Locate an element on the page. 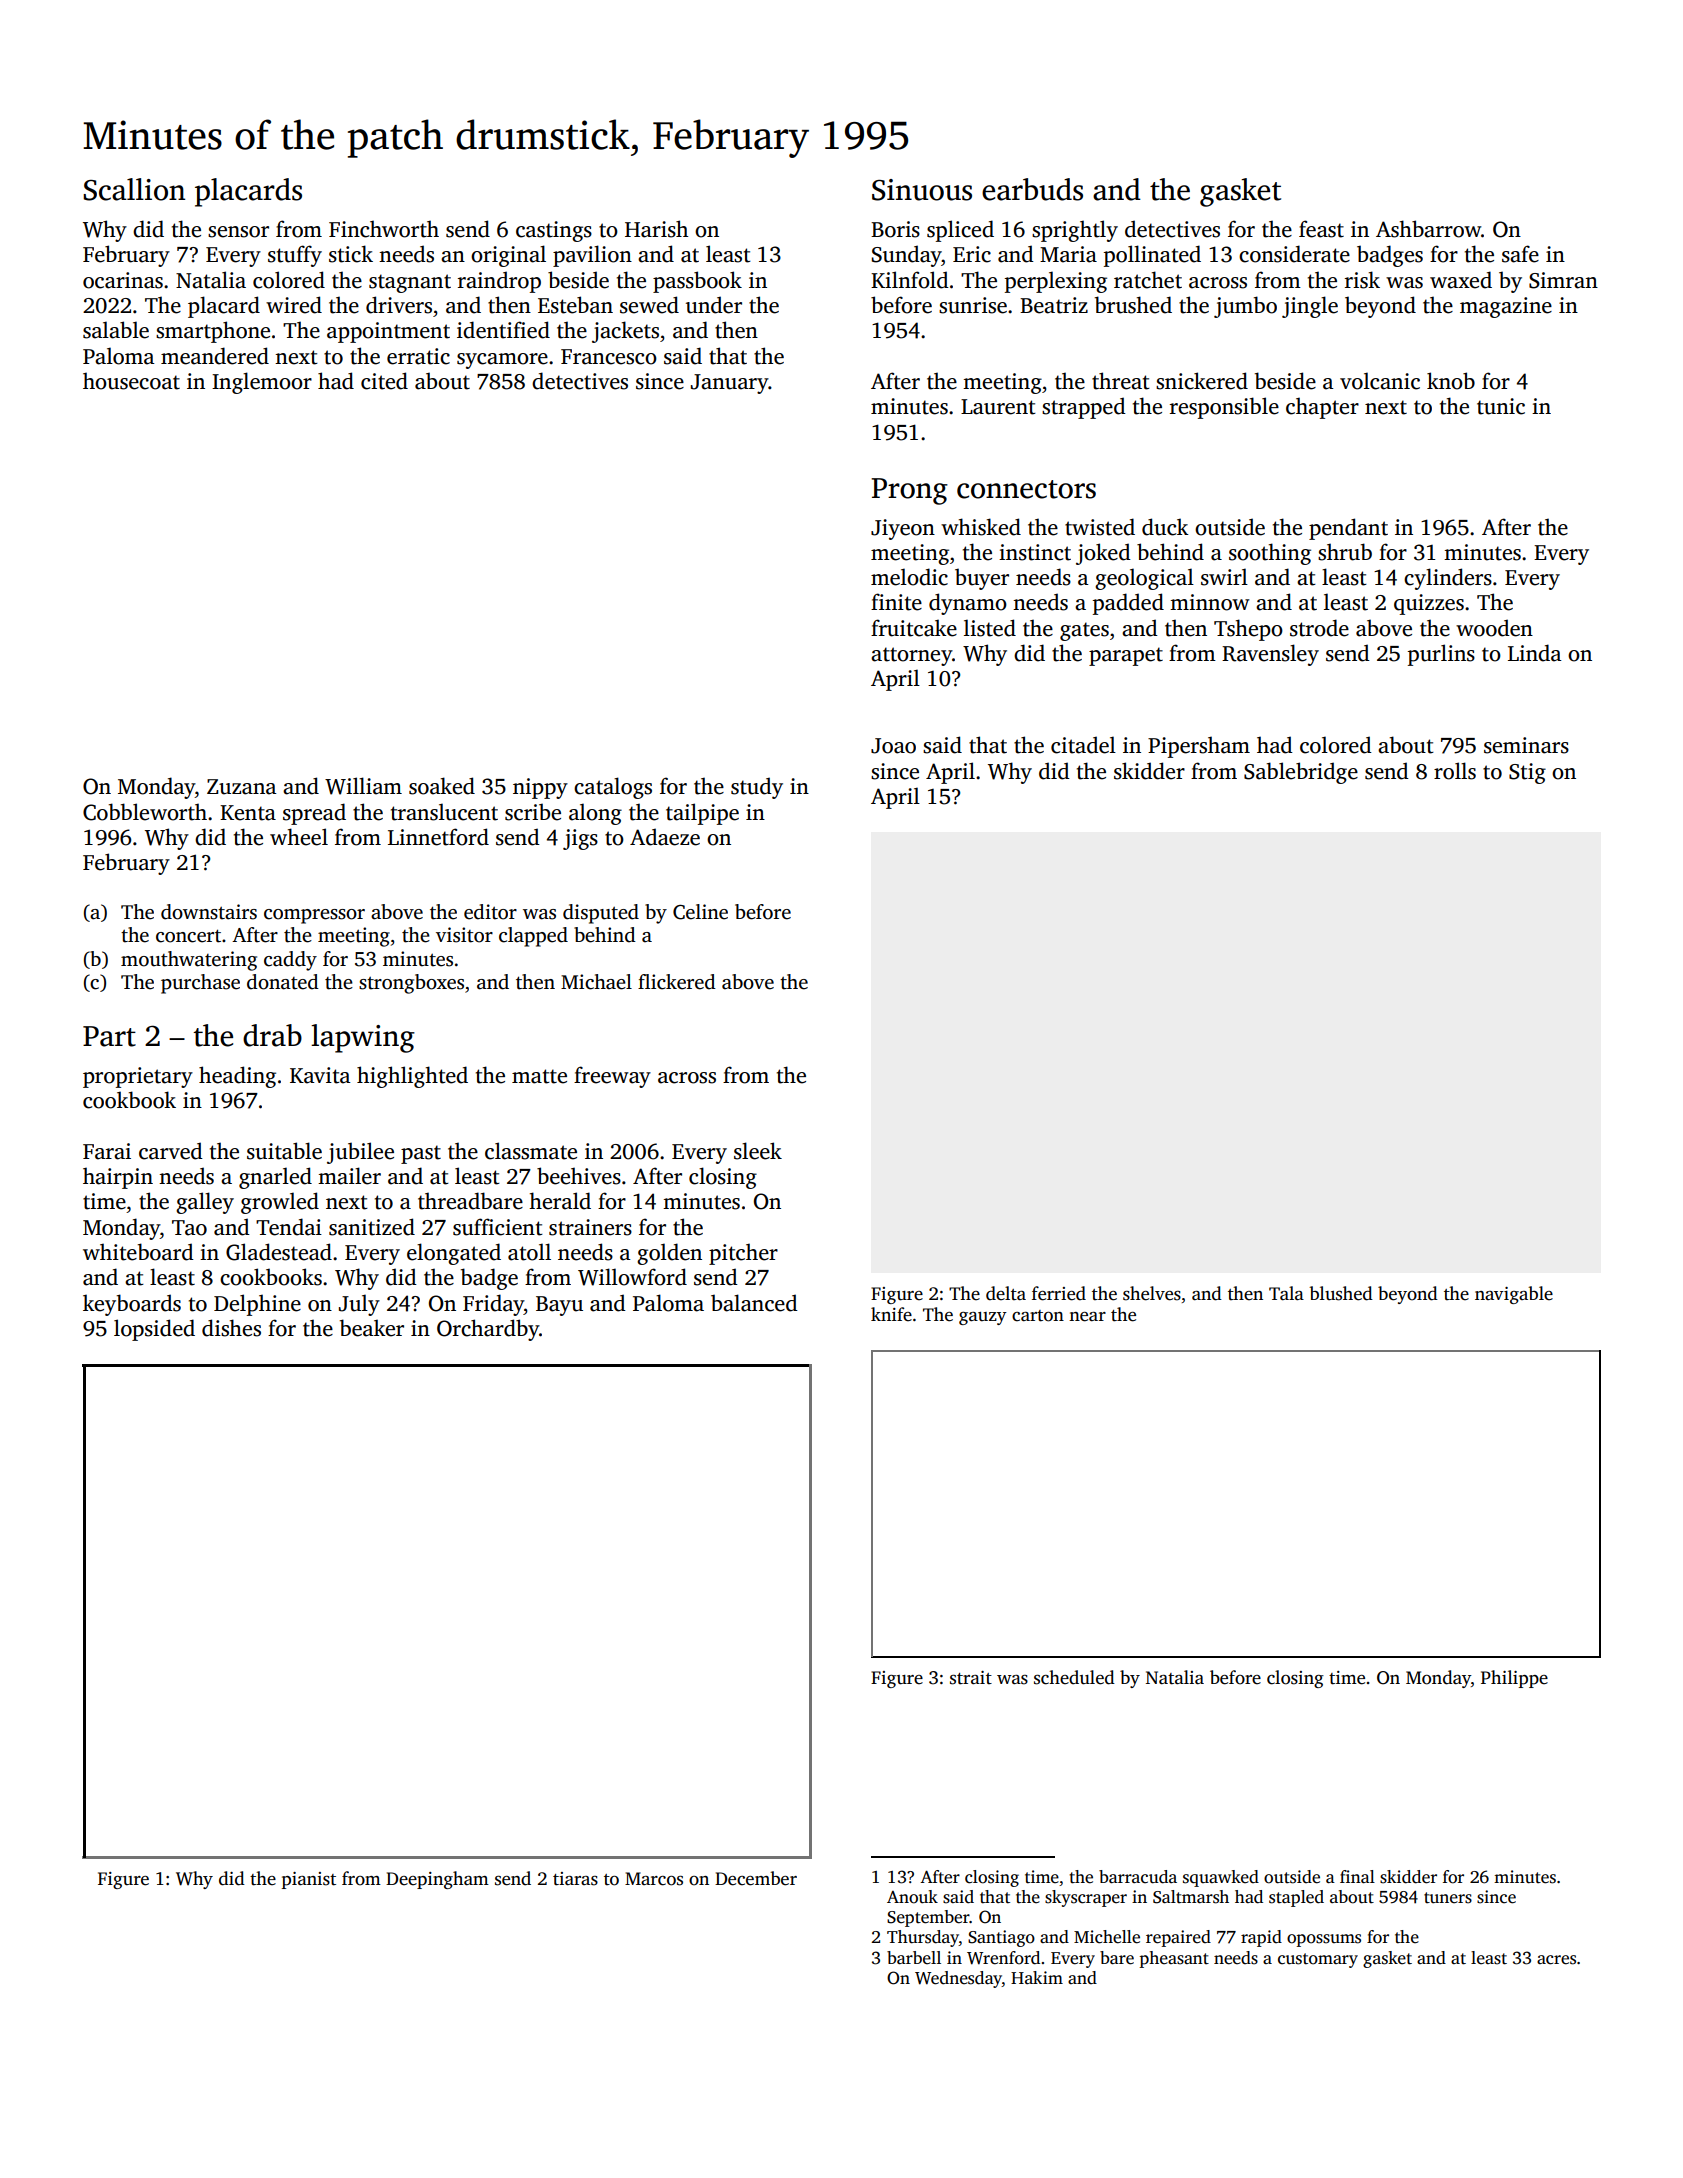 The height and width of the page is (2178, 1683). wired is located at coordinates (294, 305).
